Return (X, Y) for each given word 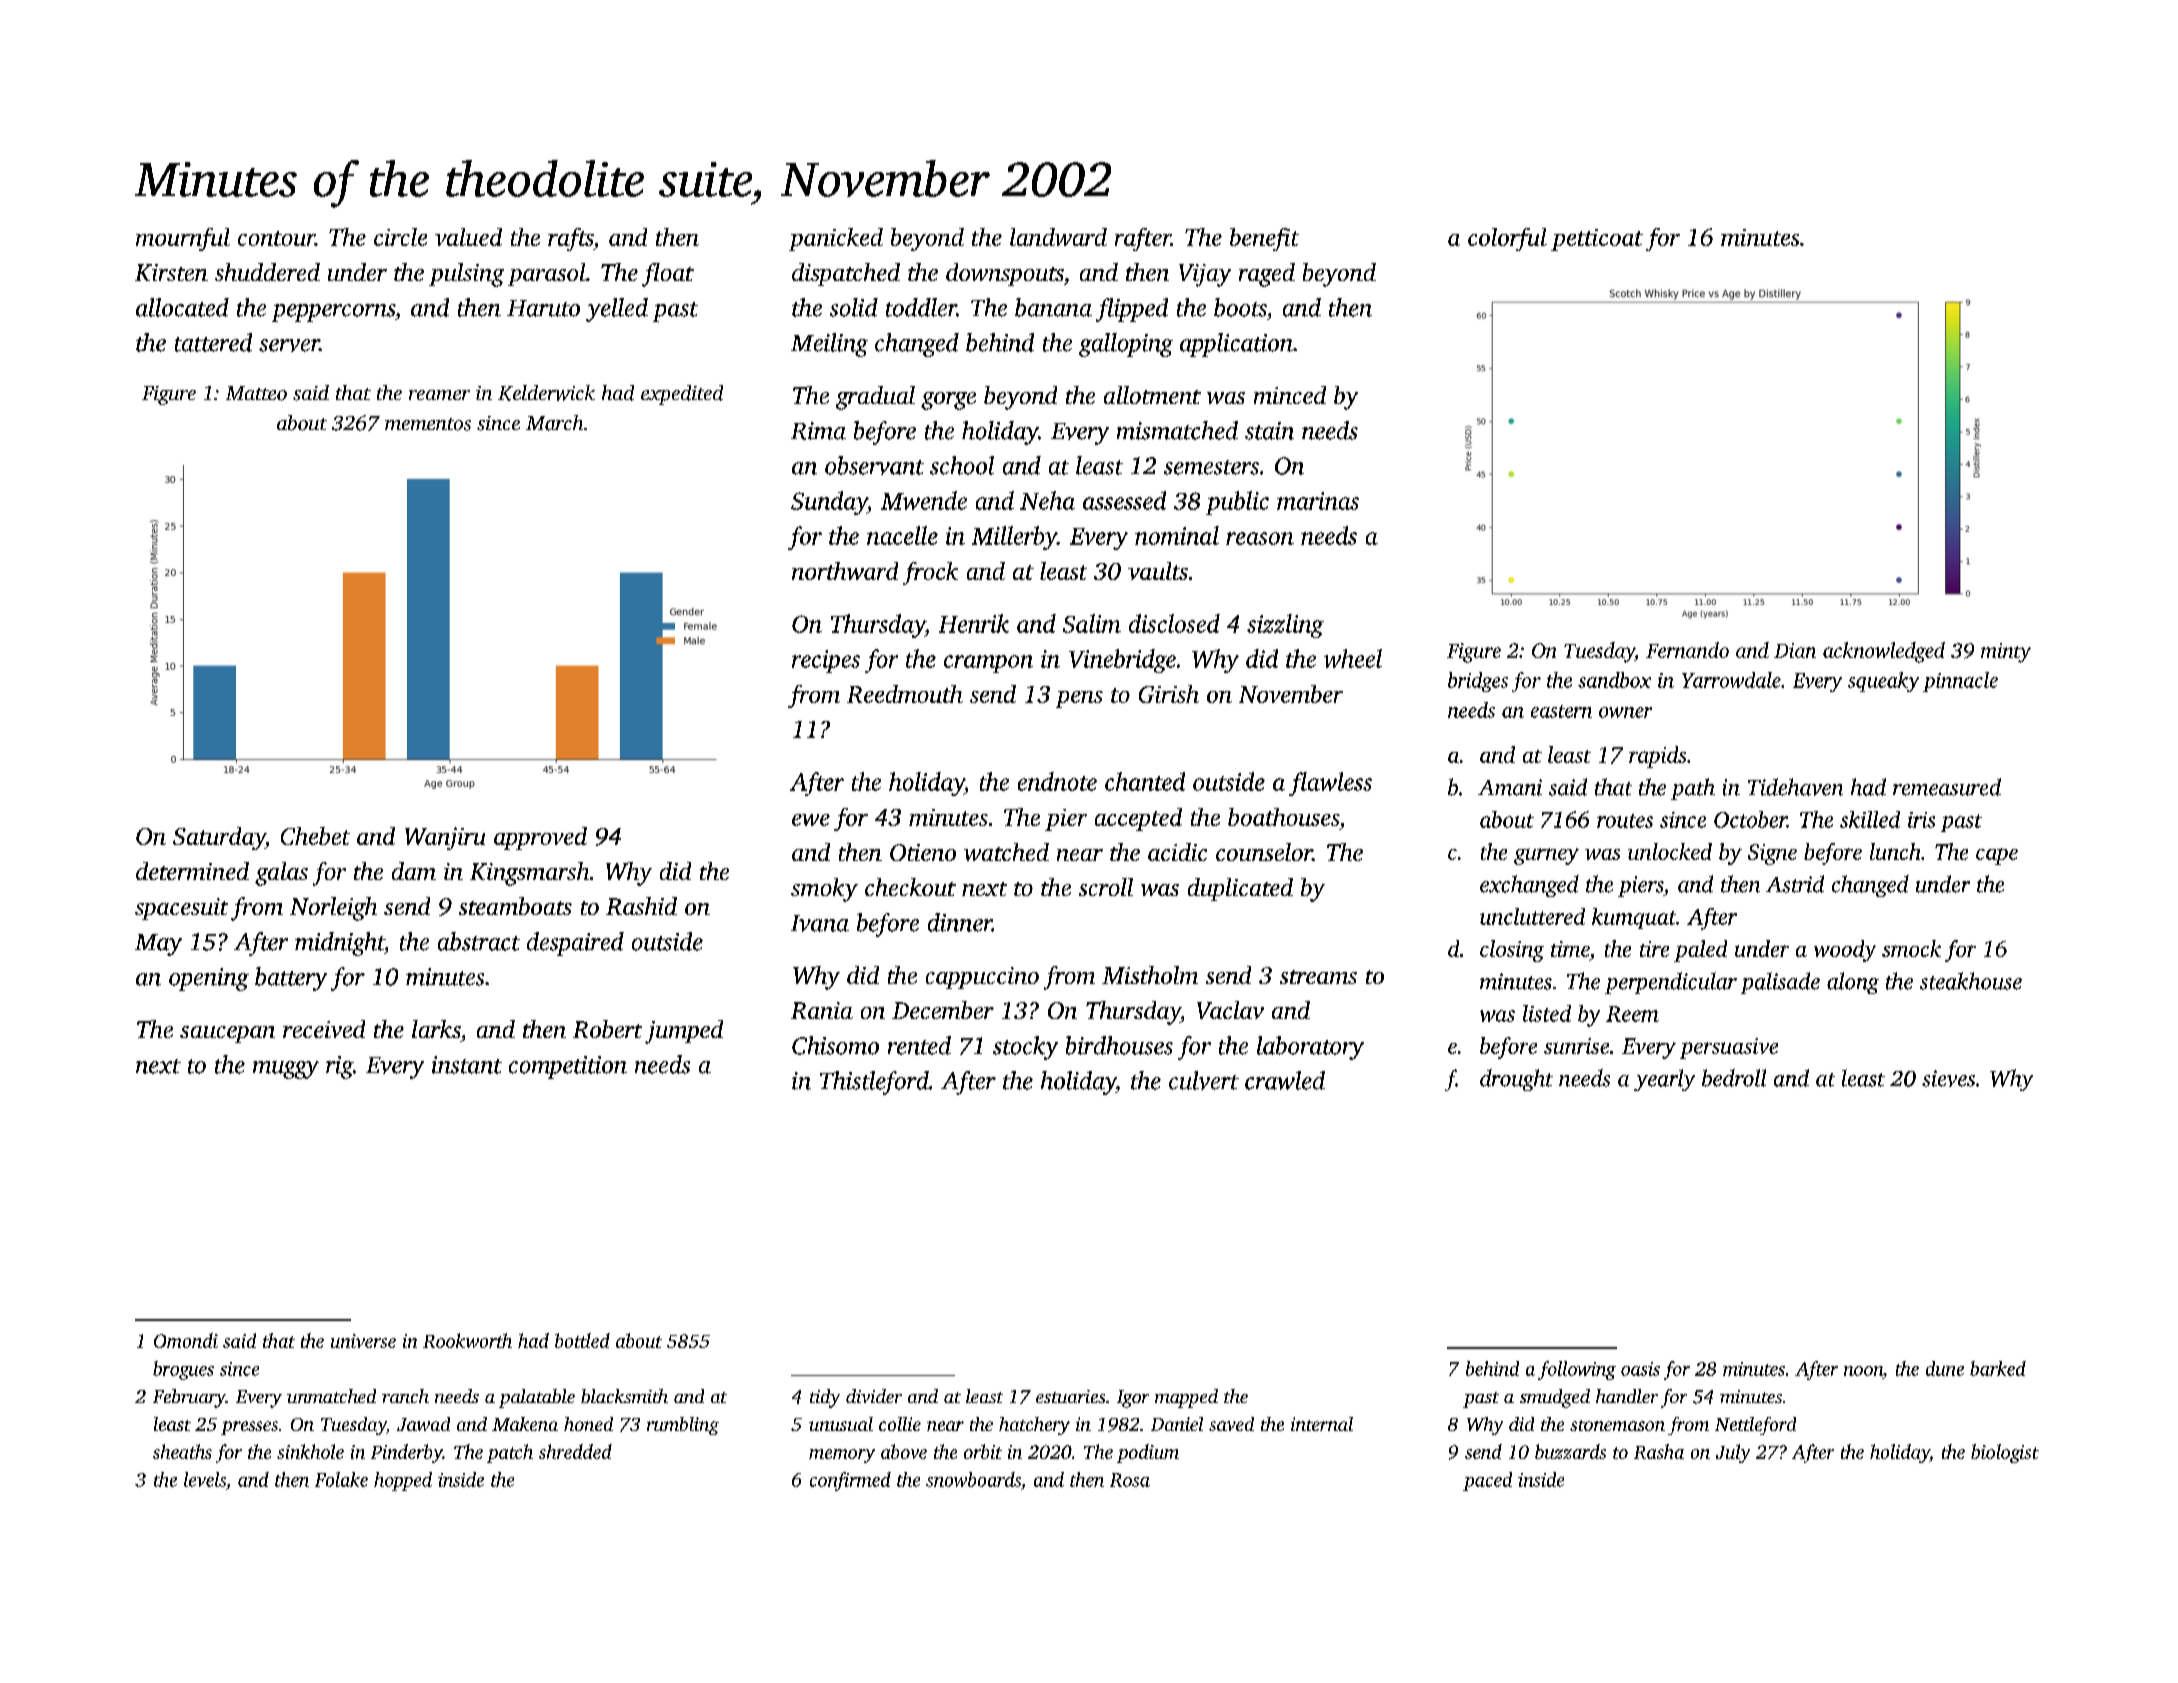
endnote (1057, 781)
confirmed (850, 1481)
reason (1260, 538)
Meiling (829, 345)
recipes (826, 661)
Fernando (1687, 650)
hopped (403, 1481)
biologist (2005, 1453)
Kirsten (171, 272)
